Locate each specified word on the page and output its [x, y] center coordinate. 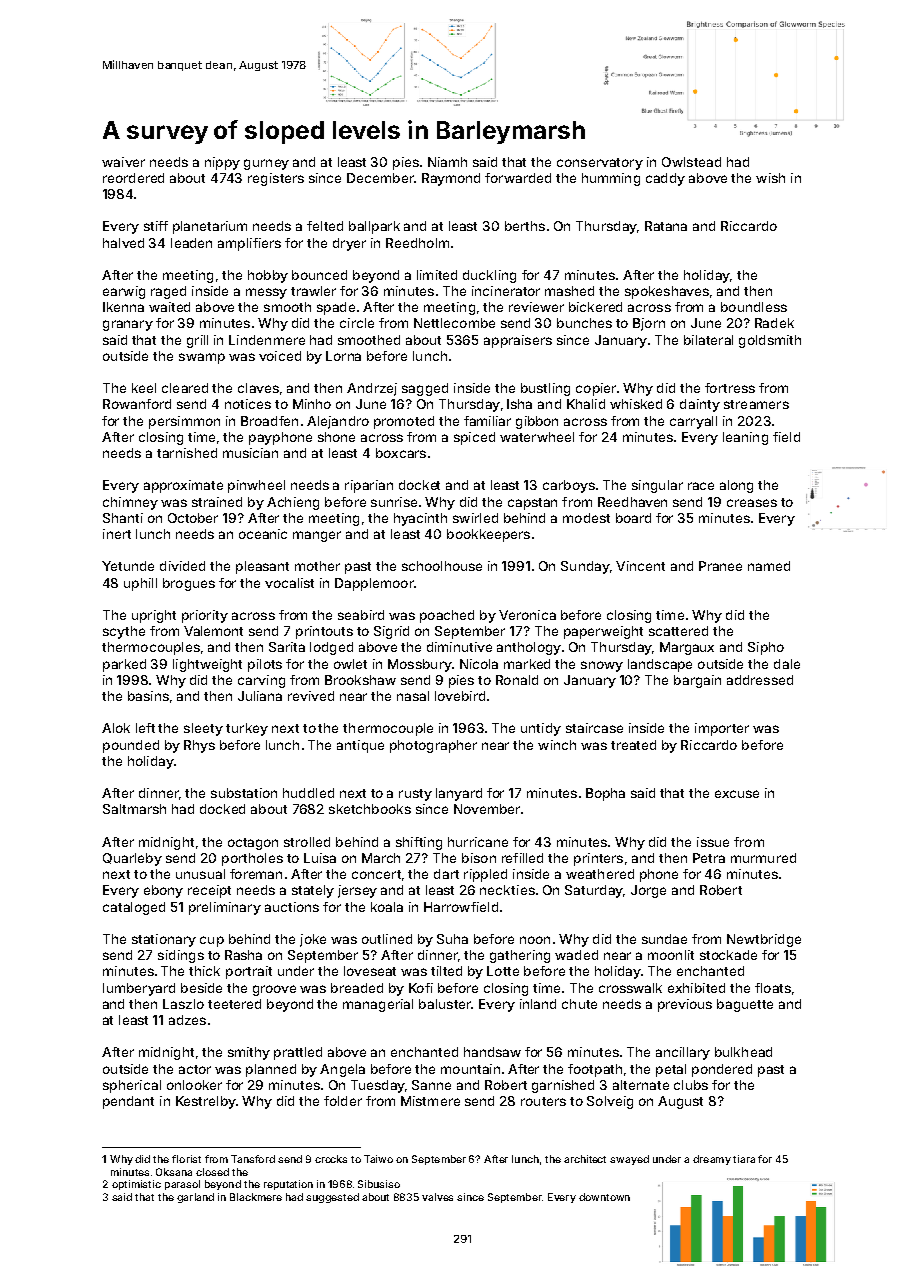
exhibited [696, 988]
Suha [452, 939]
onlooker [194, 1085]
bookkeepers [488, 535]
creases [752, 503]
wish [770, 178]
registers [276, 179]
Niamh [447, 162]
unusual [200, 874]
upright [154, 616]
